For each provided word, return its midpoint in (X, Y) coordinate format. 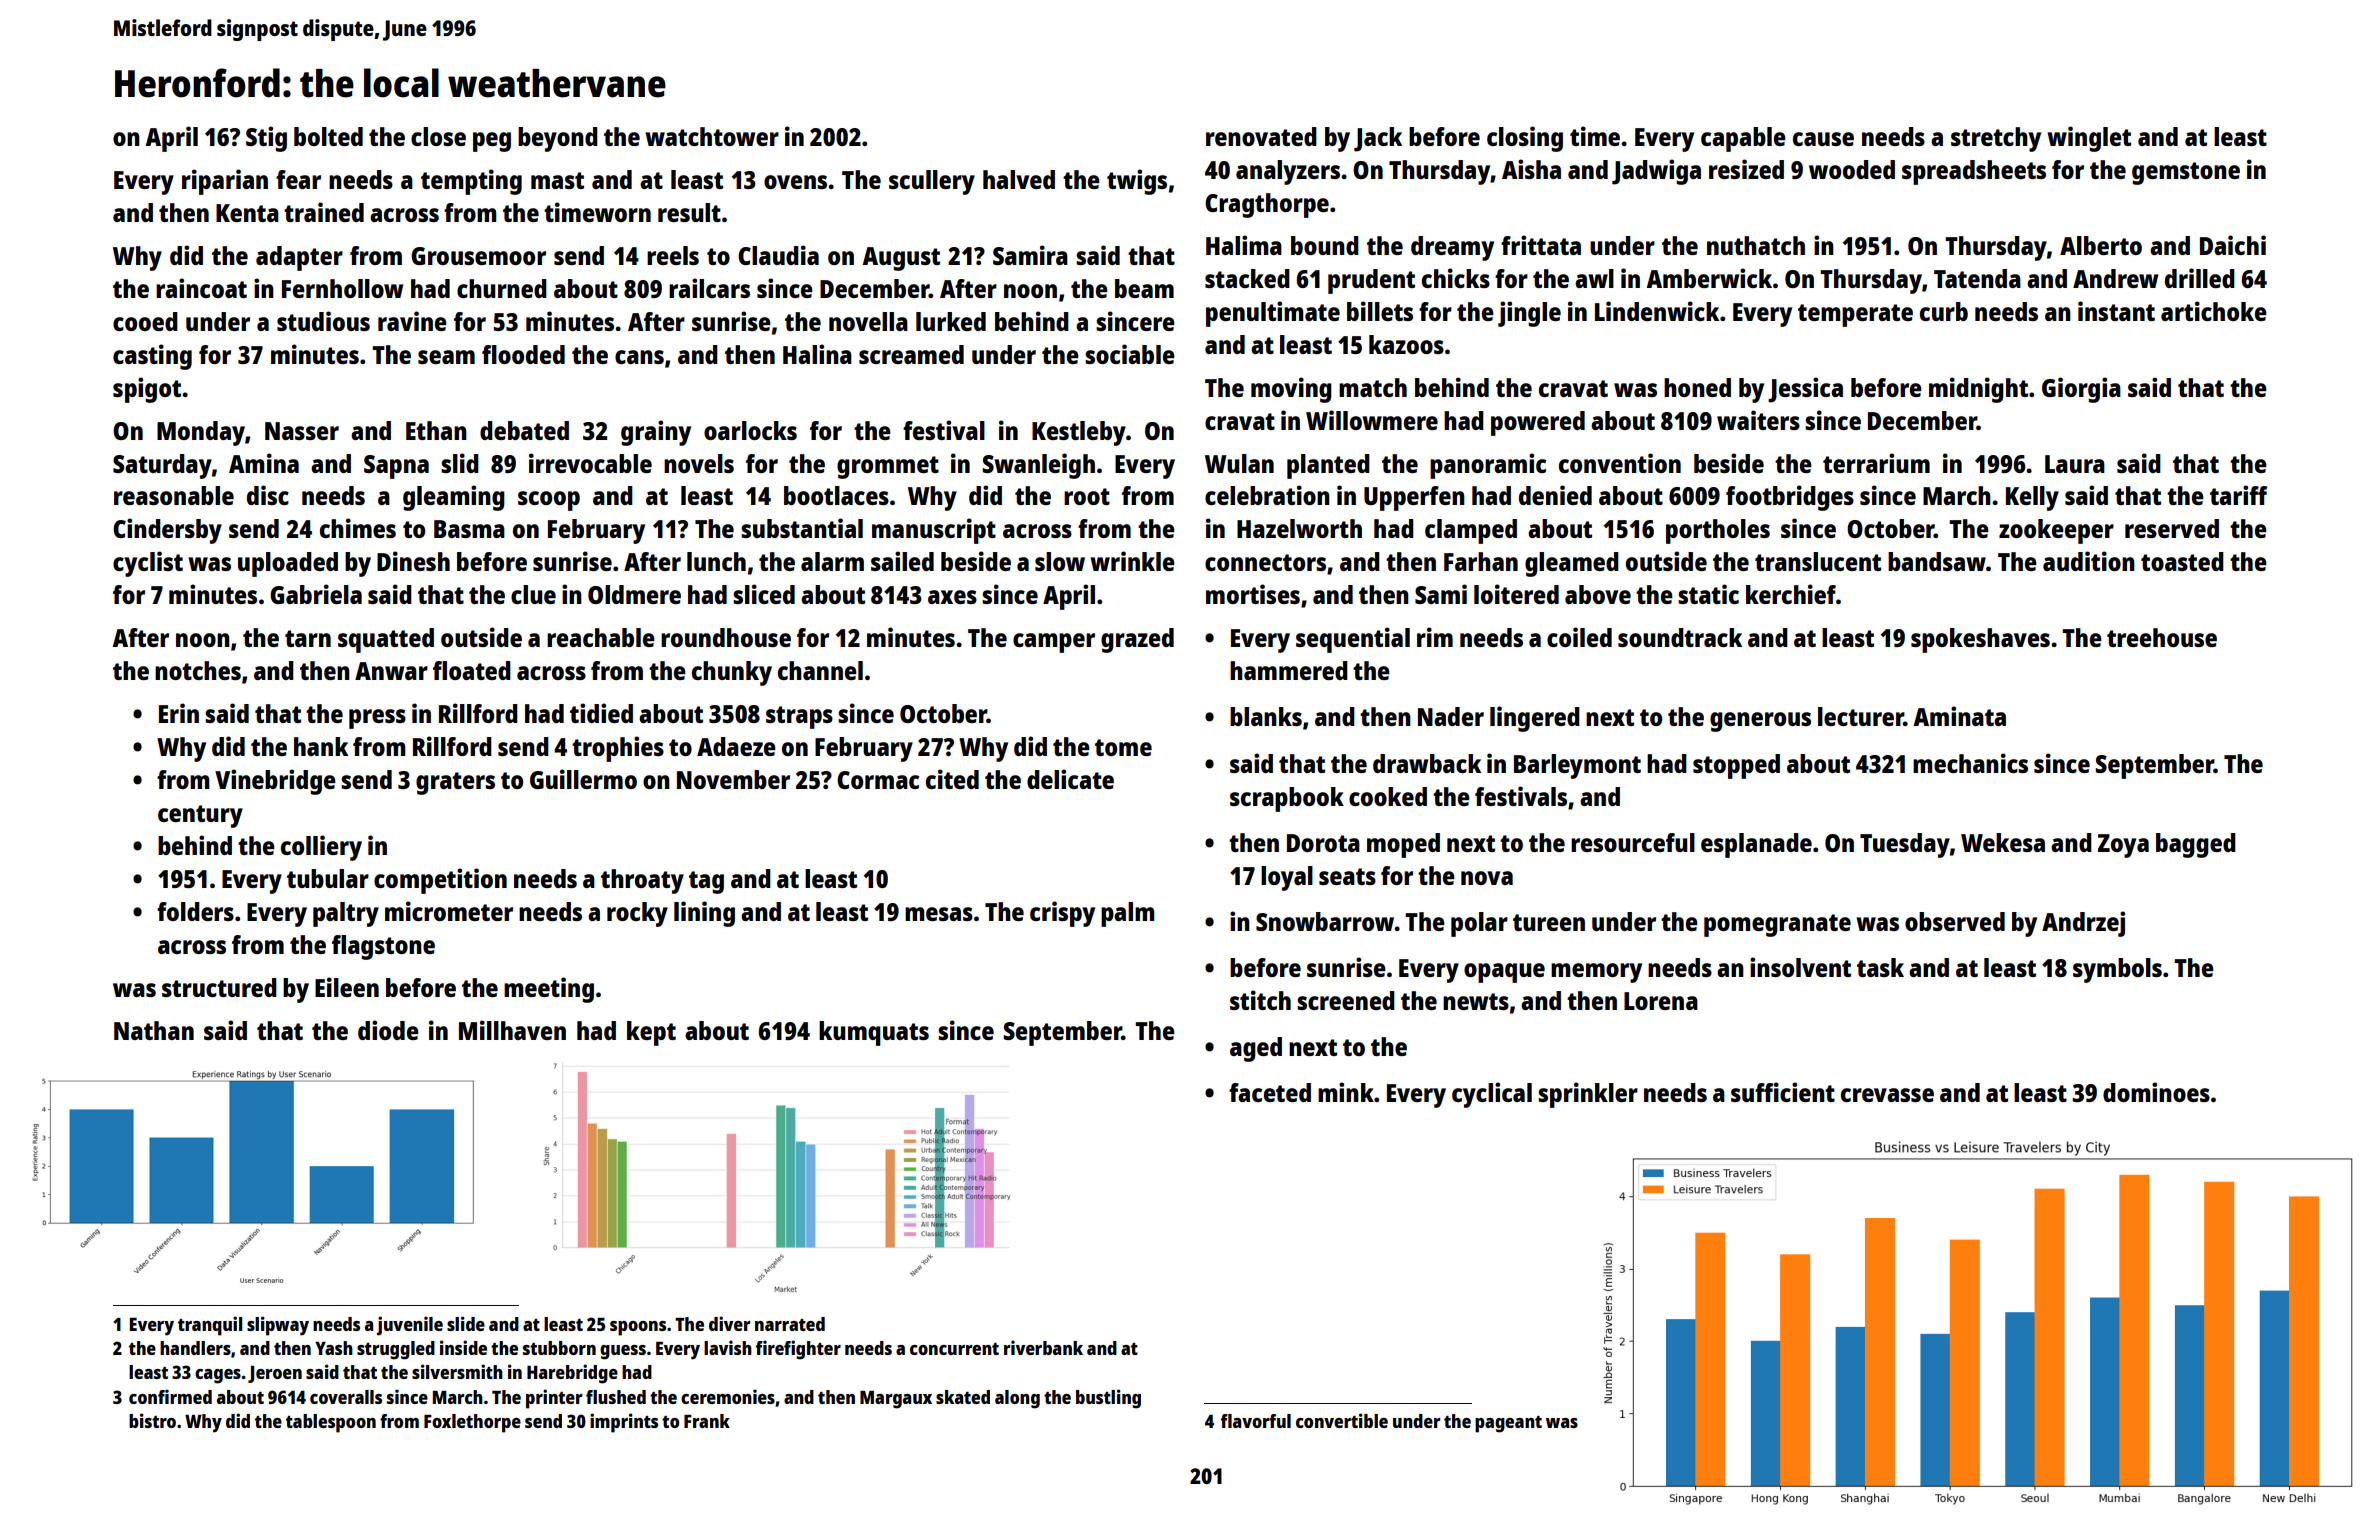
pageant (1508, 1424)
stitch (1260, 1000)
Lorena (1661, 1001)
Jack (1378, 139)
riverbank (1043, 1347)
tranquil (210, 1326)
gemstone (2186, 173)
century (200, 816)
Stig (266, 139)
